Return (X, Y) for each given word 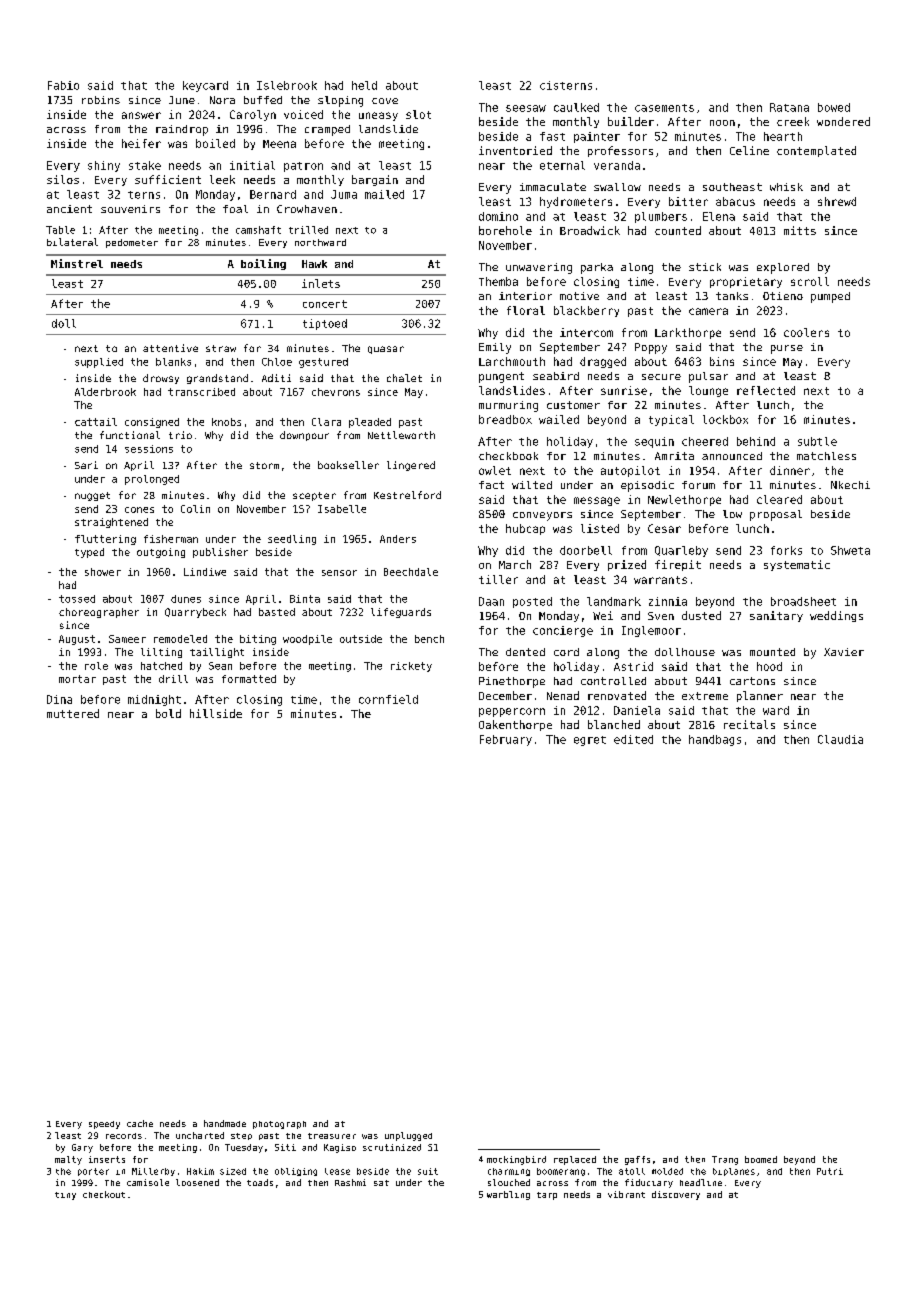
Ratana (789, 107)
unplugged (408, 1136)
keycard (205, 86)
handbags (715, 740)
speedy (104, 1125)
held (364, 85)
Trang (725, 1160)
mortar (77, 679)
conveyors (542, 516)
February (506, 740)
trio (180, 435)
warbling (508, 1195)
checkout (104, 1194)
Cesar (664, 528)
